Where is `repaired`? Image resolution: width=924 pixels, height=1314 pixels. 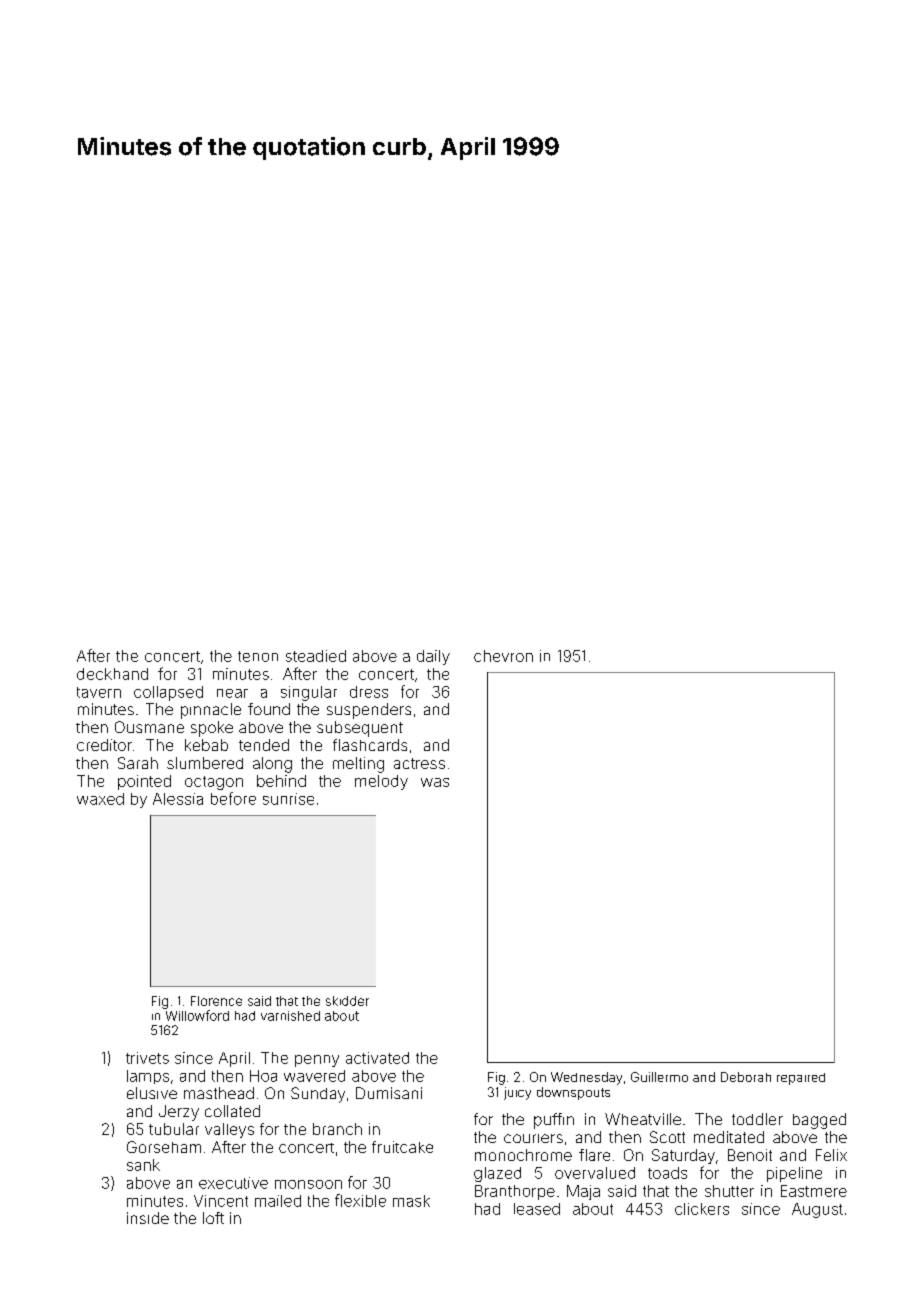
repaired is located at coordinates (801, 1079).
